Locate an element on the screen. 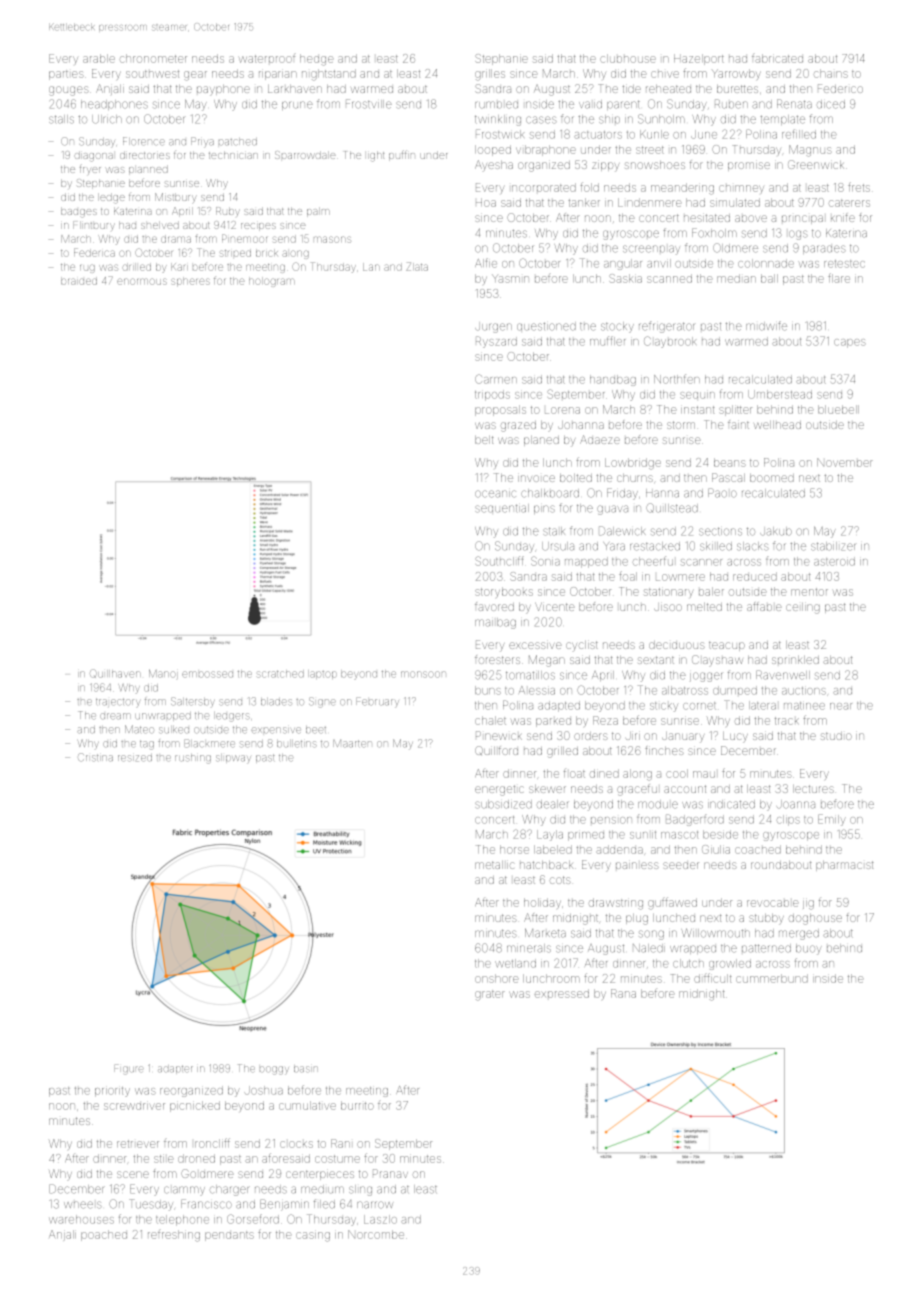 The image size is (924, 1308). grater is located at coordinates (490, 996).
